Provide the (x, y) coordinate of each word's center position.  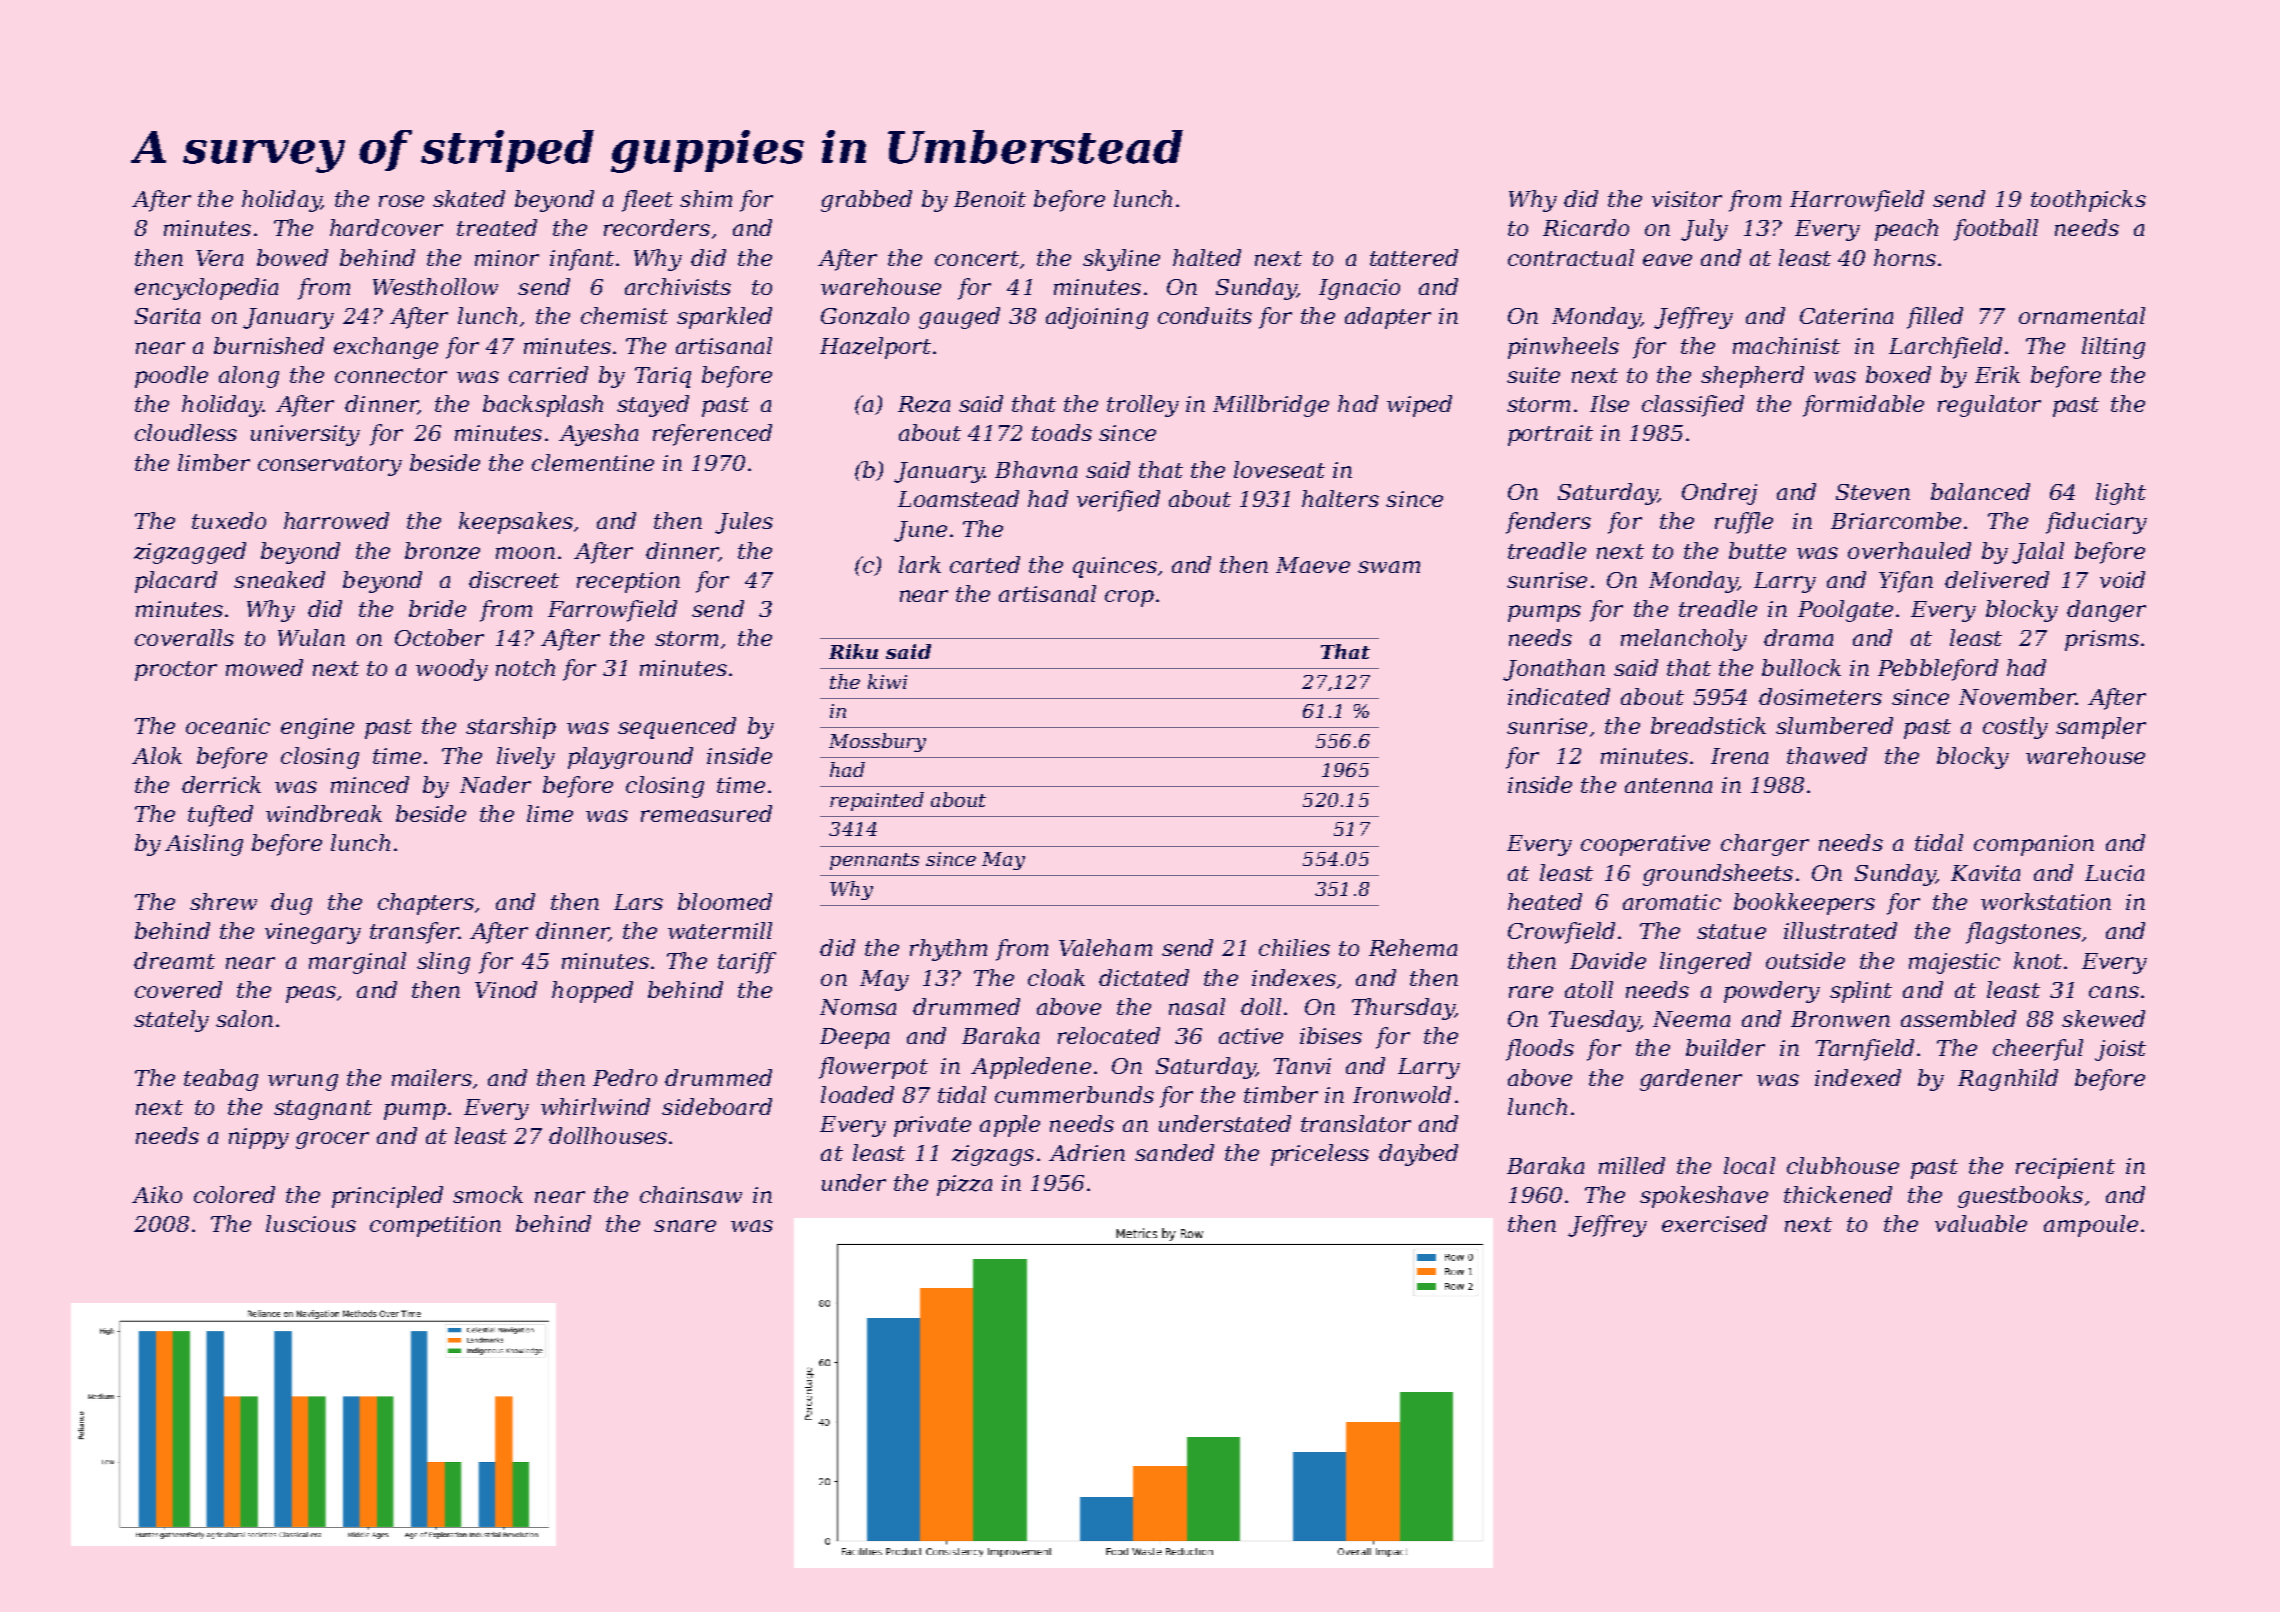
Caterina (1846, 316)
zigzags (993, 1155)
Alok (157, 755)
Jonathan (1554, 670)
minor (507, 258)
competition (435, 1226)
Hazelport (875, 348)
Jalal (2038, 553)
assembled (1958, 1018)
